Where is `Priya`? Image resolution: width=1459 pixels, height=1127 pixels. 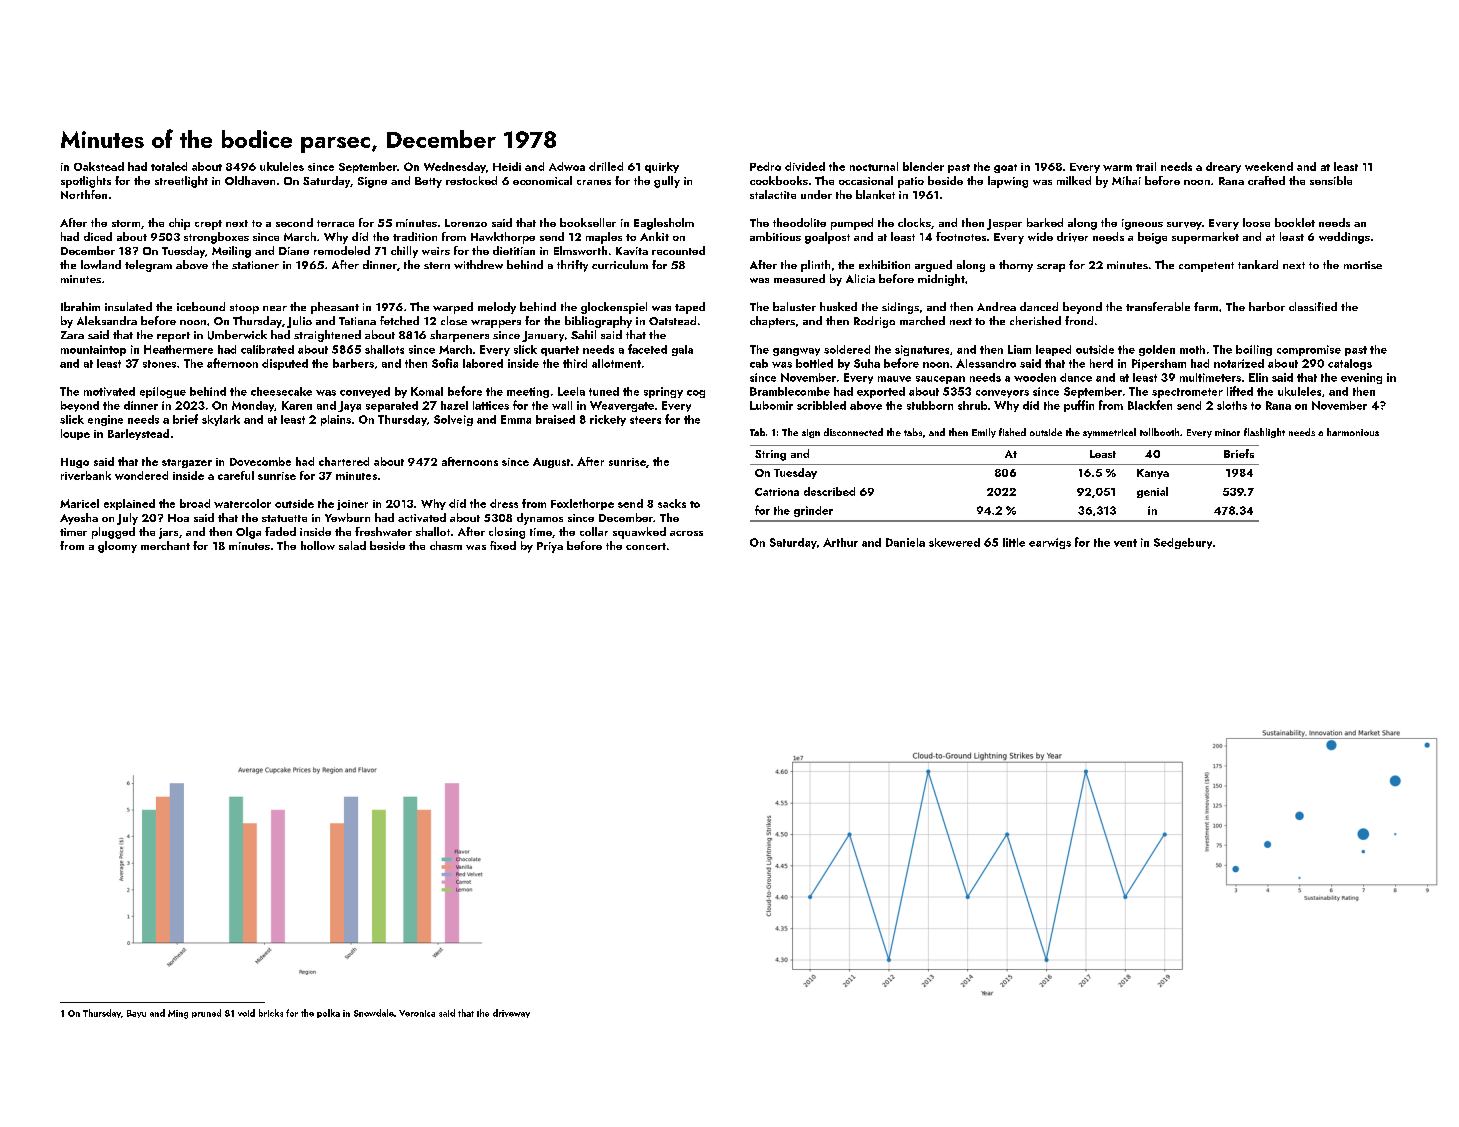 Priya is located at coordinates (550, 547).
